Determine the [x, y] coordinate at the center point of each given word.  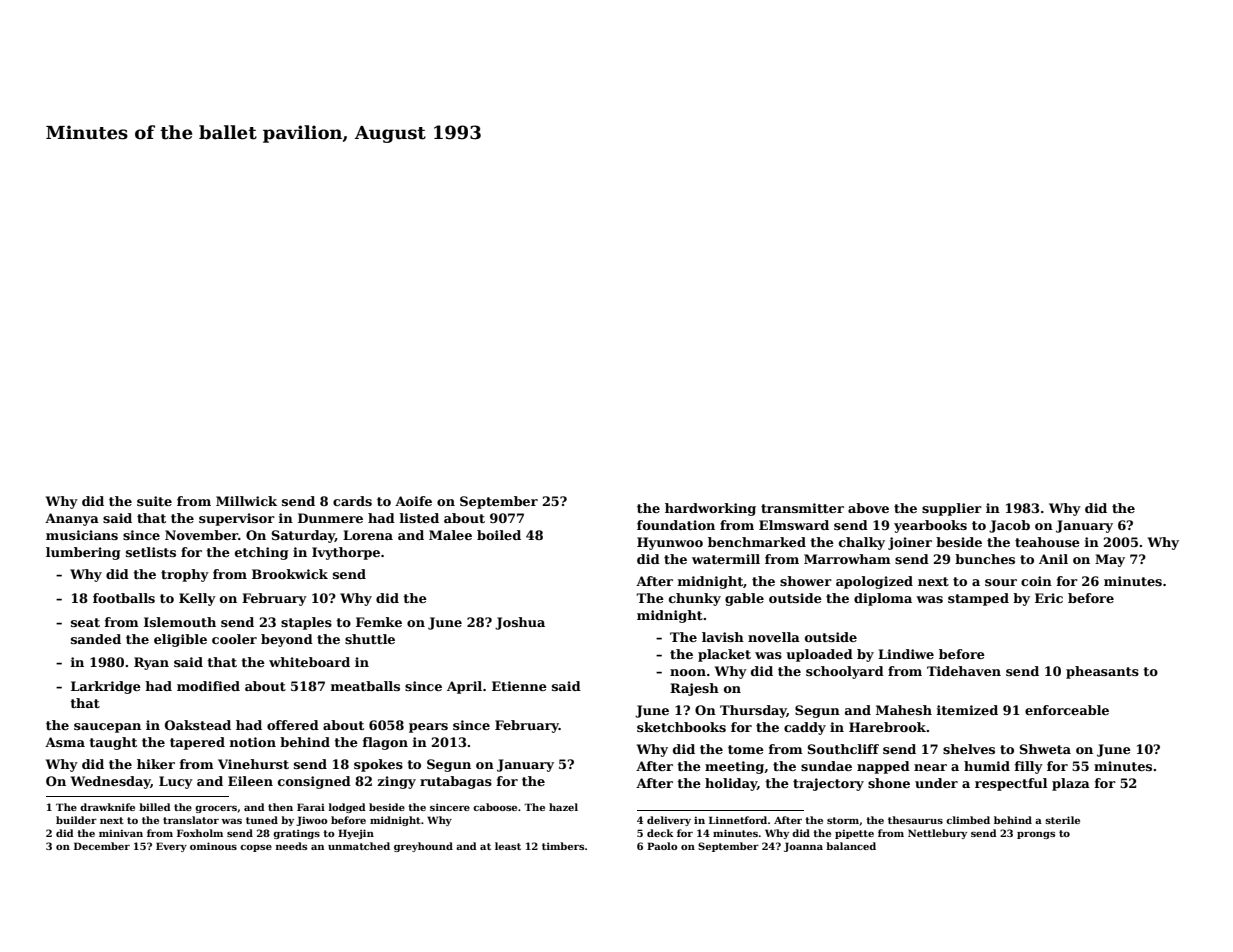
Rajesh [694, 689]
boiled [499, 535]
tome [746, 749]
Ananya [72, 519]
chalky [862, 543]
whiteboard [309, 662]
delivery [669, 821]
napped [883, 767]
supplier [952, 509]
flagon [385, 743]
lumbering [83, 553]
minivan [121, 833]
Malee [450, 535]
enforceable [1067, 710]
